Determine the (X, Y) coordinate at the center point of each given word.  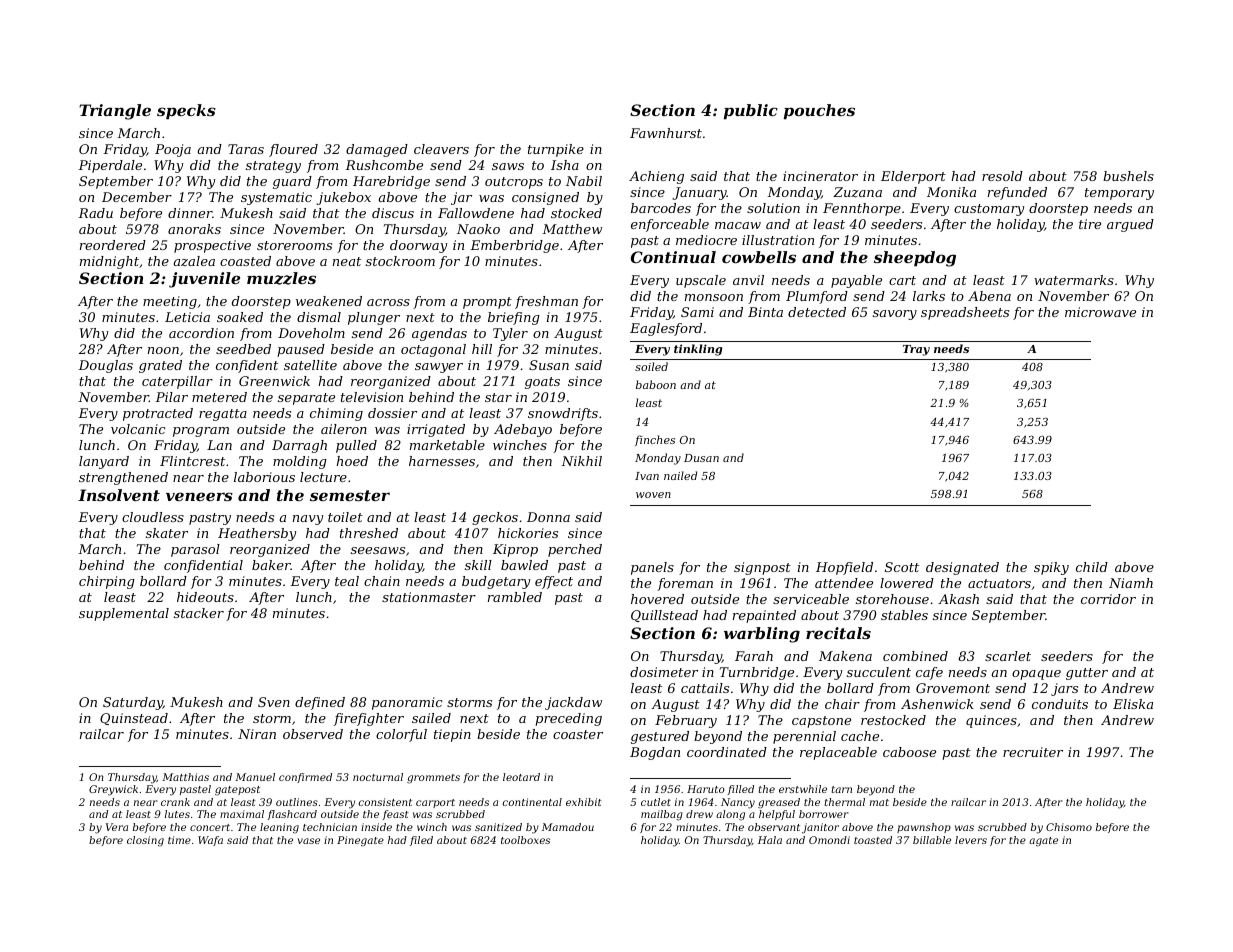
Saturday (133, 703)
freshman (546, 302)
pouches (819, 112)
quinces (991, 721)
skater (167, 533)
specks (186, 112)
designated (962, 568)
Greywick (113, 790)
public (751, 112)
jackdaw (573, 703)
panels (652, 568)
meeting (170, 302)
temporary (1119, 194)
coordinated (727, 752)
